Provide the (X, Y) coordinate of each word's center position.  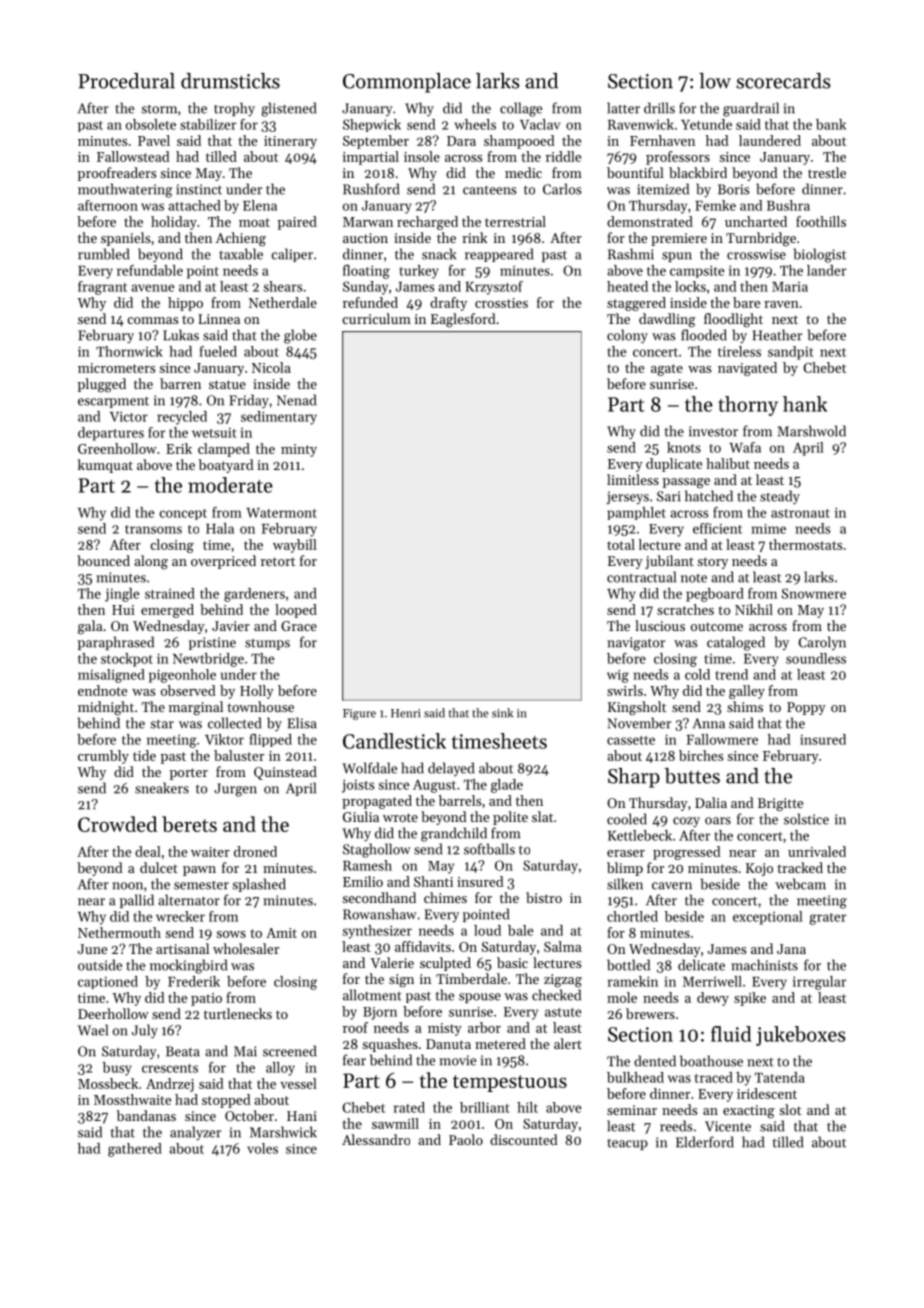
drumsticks (230, 81)
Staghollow (377, 850)
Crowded (117, 824)
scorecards (783, 81)
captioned (108, 982)
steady (780, 497)
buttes (692, 776)
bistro (544, 897)
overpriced (223, 562)
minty (299, 450)
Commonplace (407, 83)
